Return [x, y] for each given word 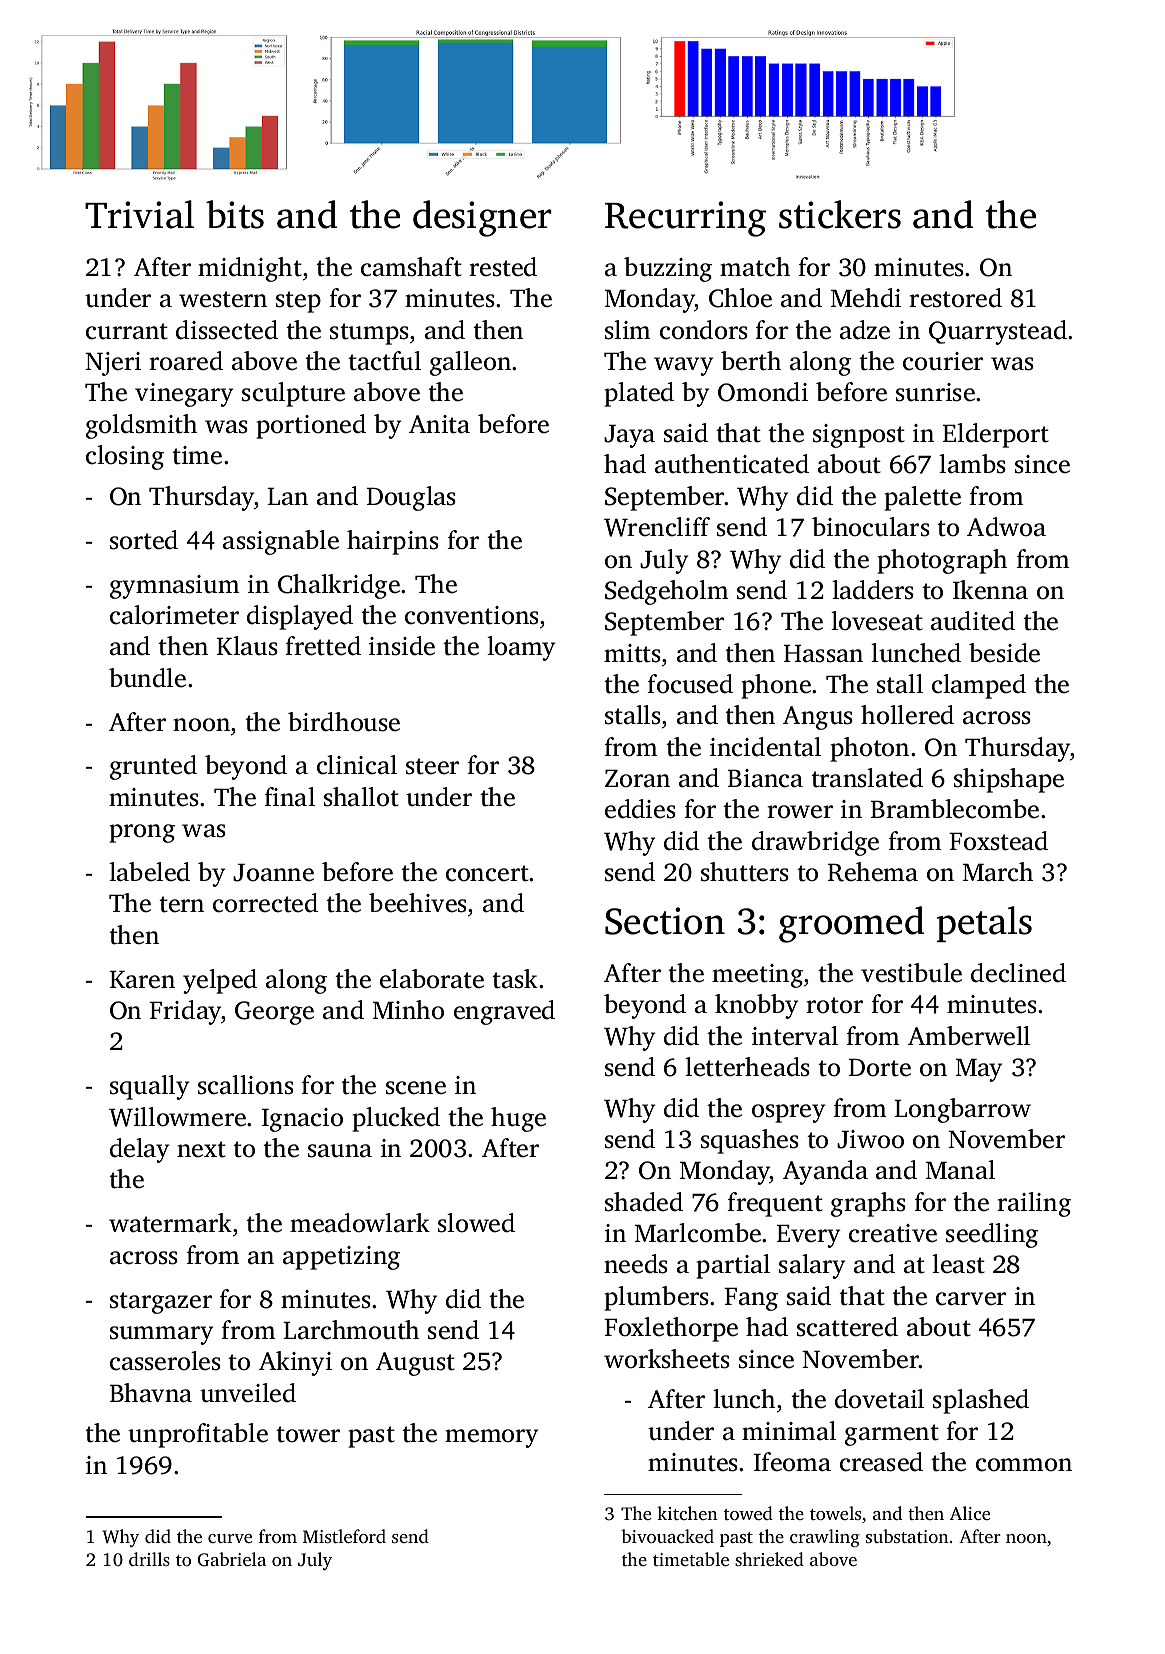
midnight [250, 269]
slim [628, 330]
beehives [418, 903]
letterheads [747, 1067]
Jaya [629, 436]
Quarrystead [998, 332]
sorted [144, 540]
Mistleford [344, 1536]
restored [955, 298]
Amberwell [969, 1036]
